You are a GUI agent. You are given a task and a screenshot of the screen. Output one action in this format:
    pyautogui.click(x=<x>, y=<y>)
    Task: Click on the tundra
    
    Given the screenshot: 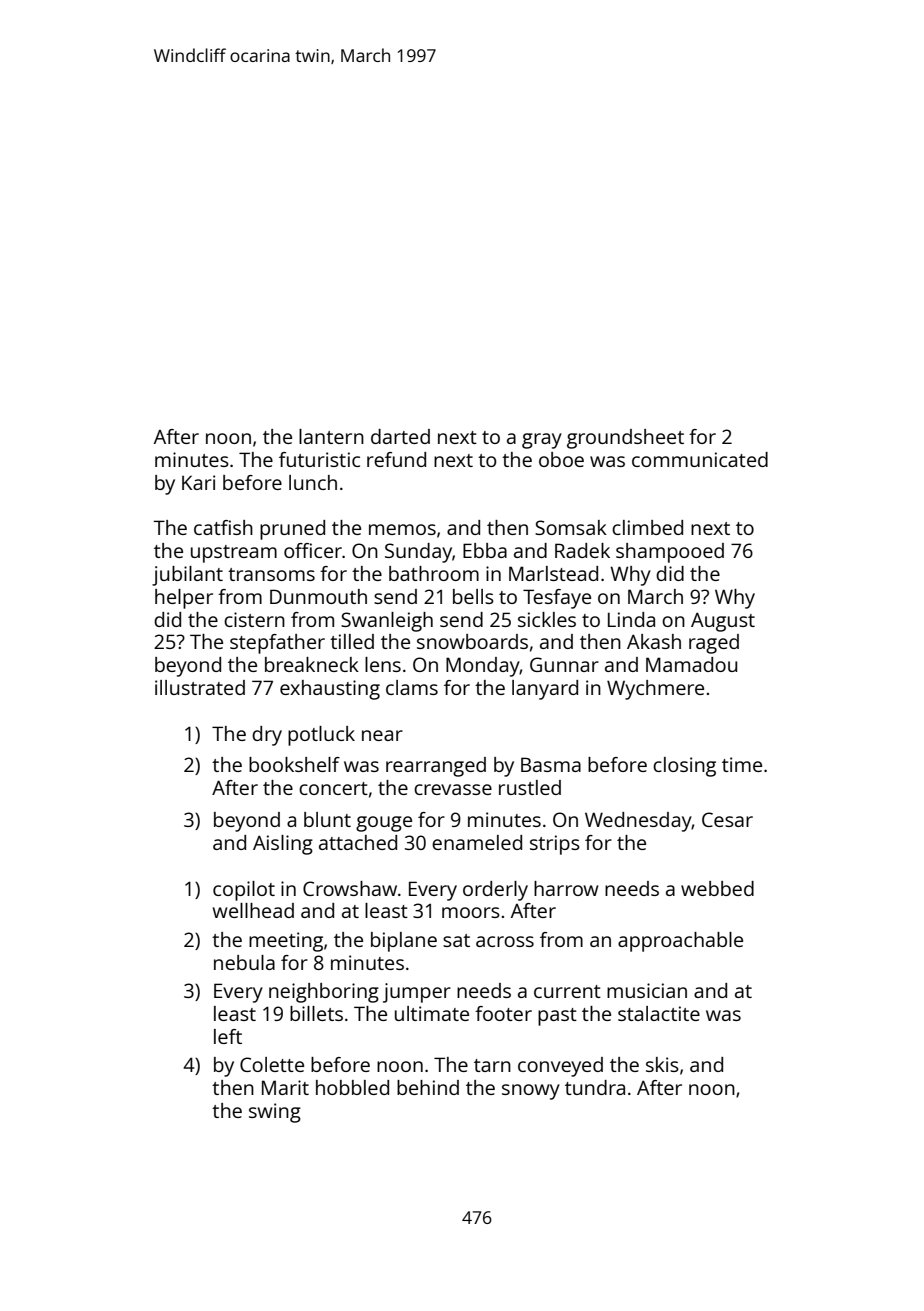 What is the action you would take?
    pyautogui.click(x=595, y=1087)
